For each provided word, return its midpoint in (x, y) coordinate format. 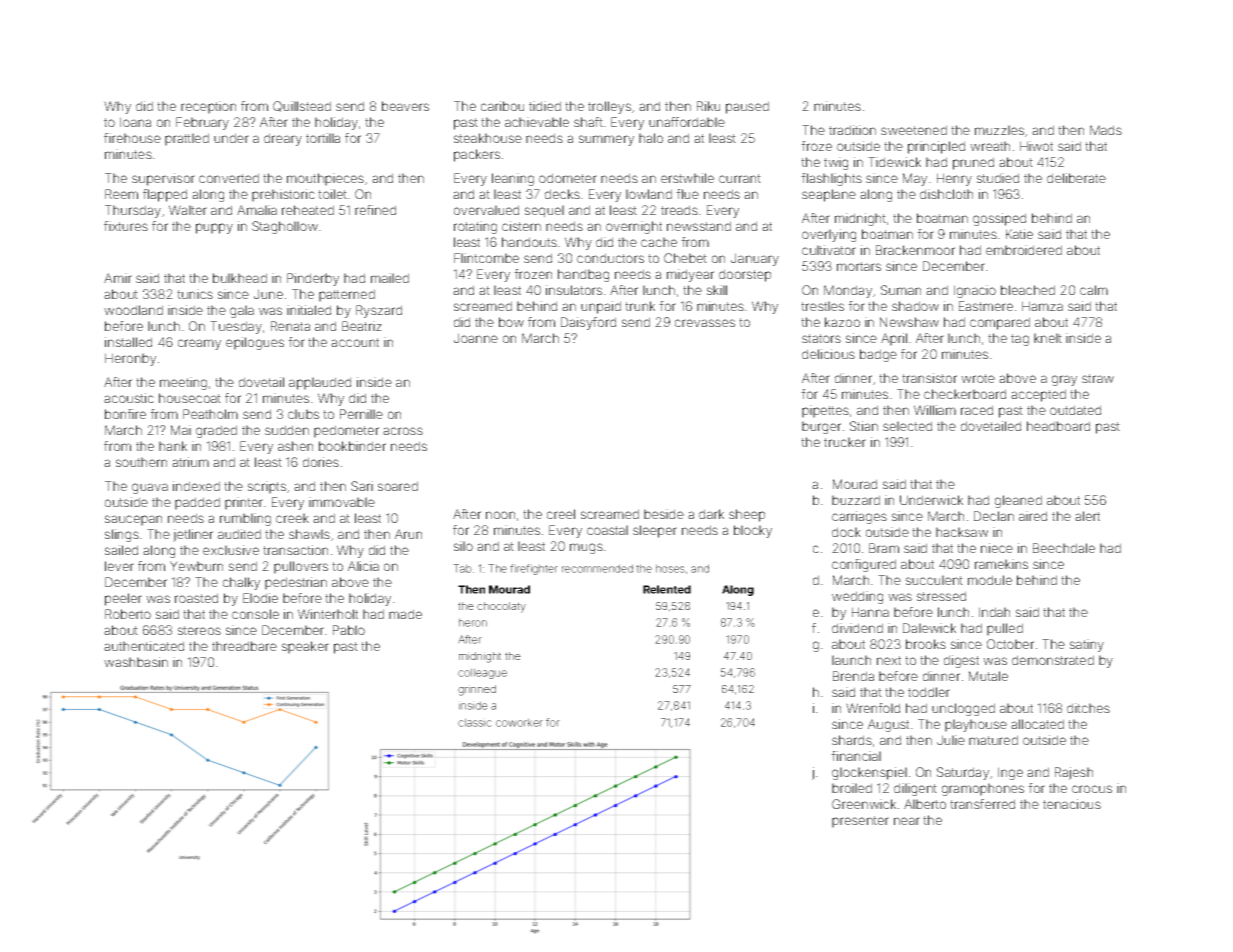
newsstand (699, 226)
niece (997, 548)
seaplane (829, 195)
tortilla (323, 138)
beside (664, 514)
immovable (342, 502)
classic (475, 722)
